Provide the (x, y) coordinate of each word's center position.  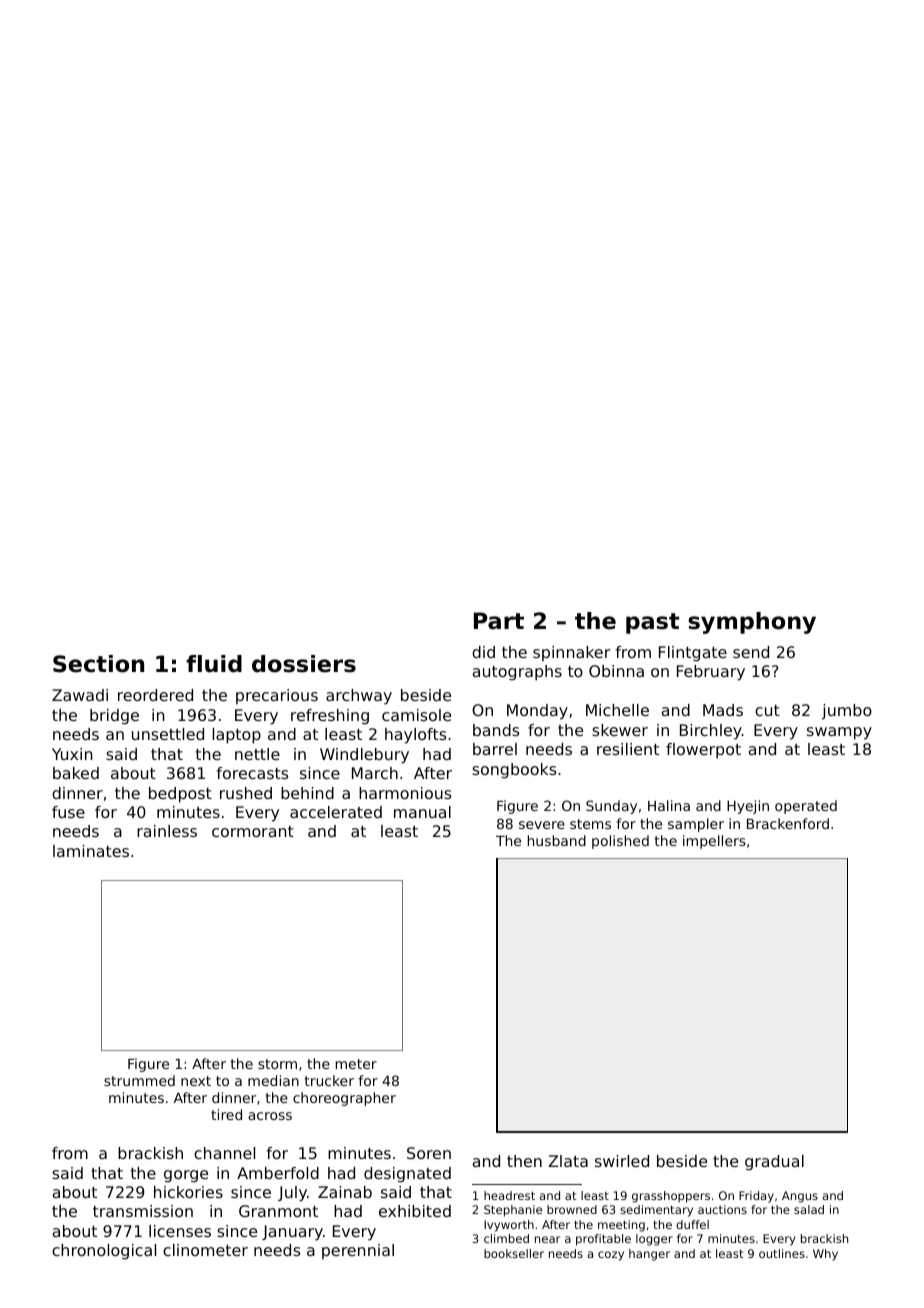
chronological (104, 1252)
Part (499, 621)
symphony (752, 623)
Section (98, 664)
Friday (756, 1197)
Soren (429, 1153)
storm (277, 1064)
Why (825, 1255)
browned (572, 1209)
